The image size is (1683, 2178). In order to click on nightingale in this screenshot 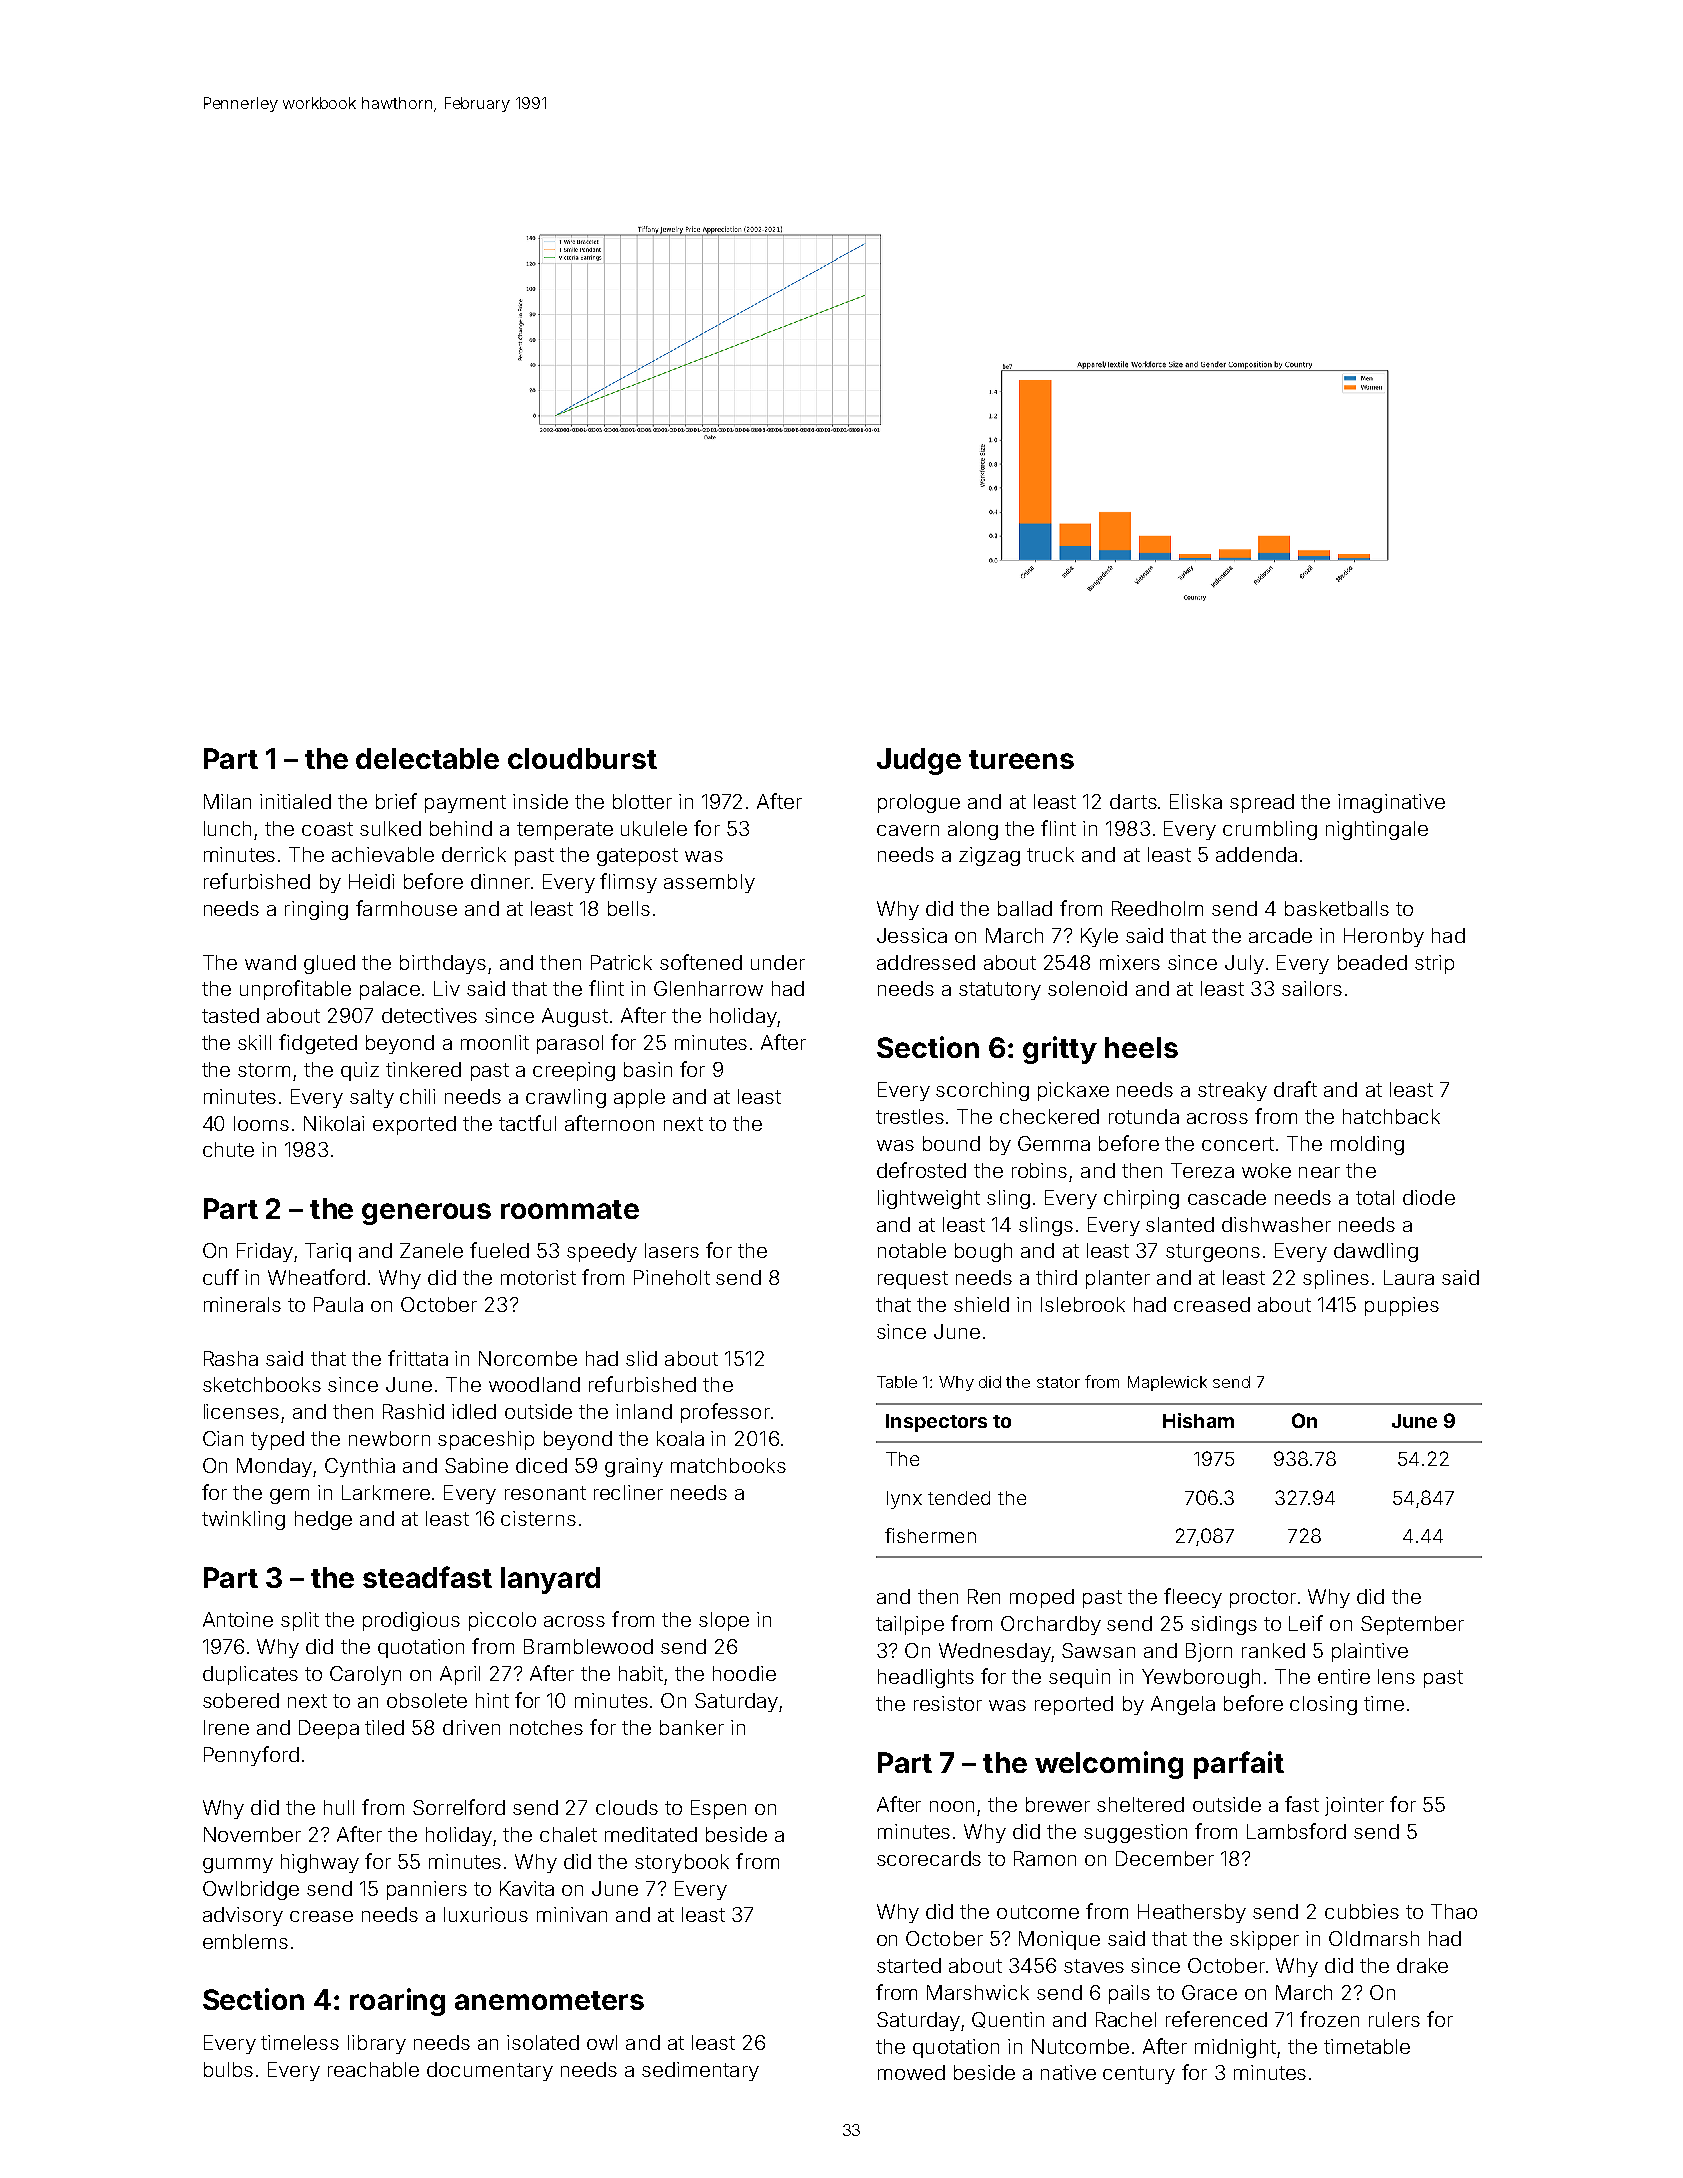, I will do `click(1377, 830)`.
